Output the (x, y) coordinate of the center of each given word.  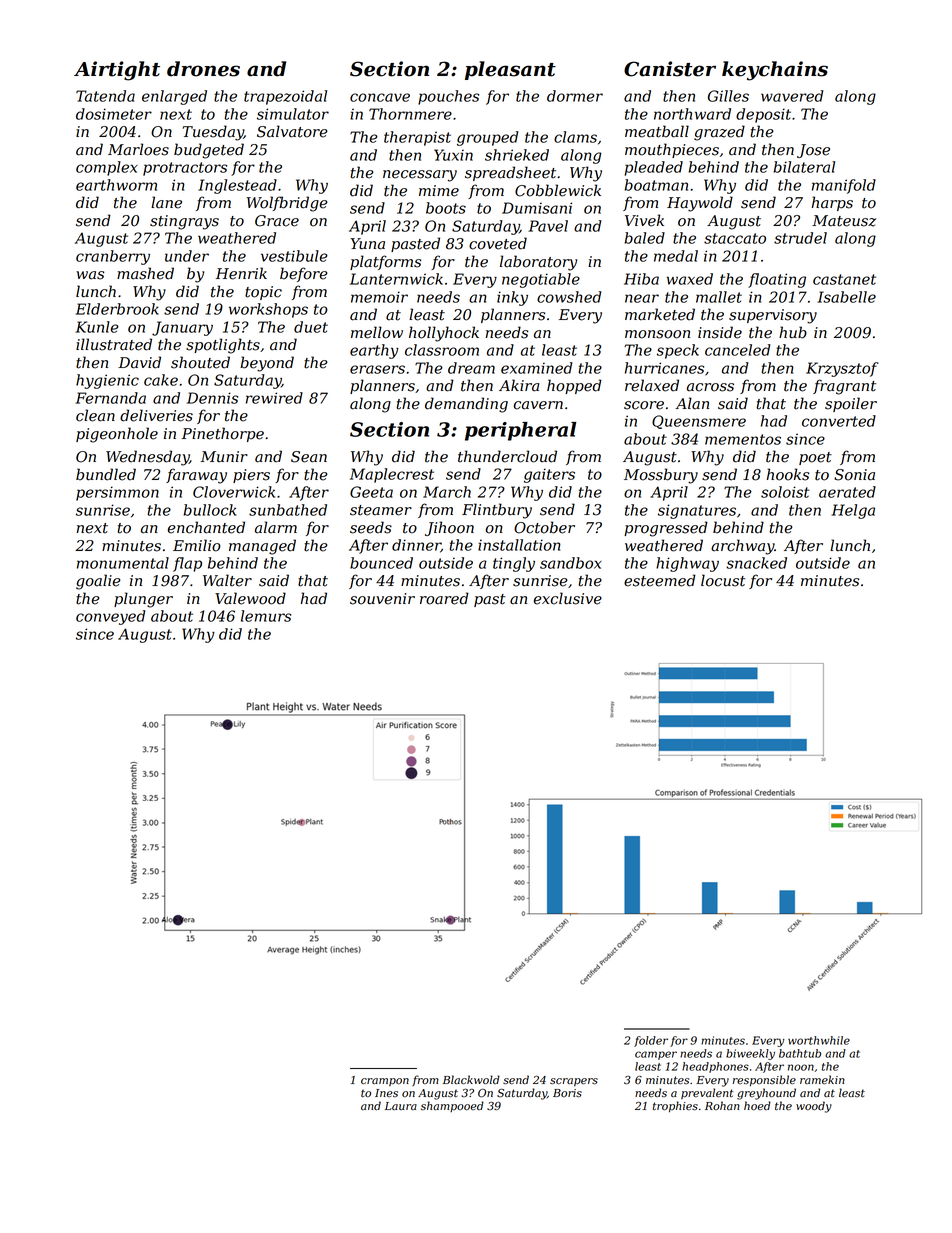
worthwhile (819, 1040)
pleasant (510, 70)
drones (203, 69)
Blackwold (471, 1080)
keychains (775, 71)
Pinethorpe (223, 434)
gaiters (549, 475)
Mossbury (661, 476)
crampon (385, 1082)
